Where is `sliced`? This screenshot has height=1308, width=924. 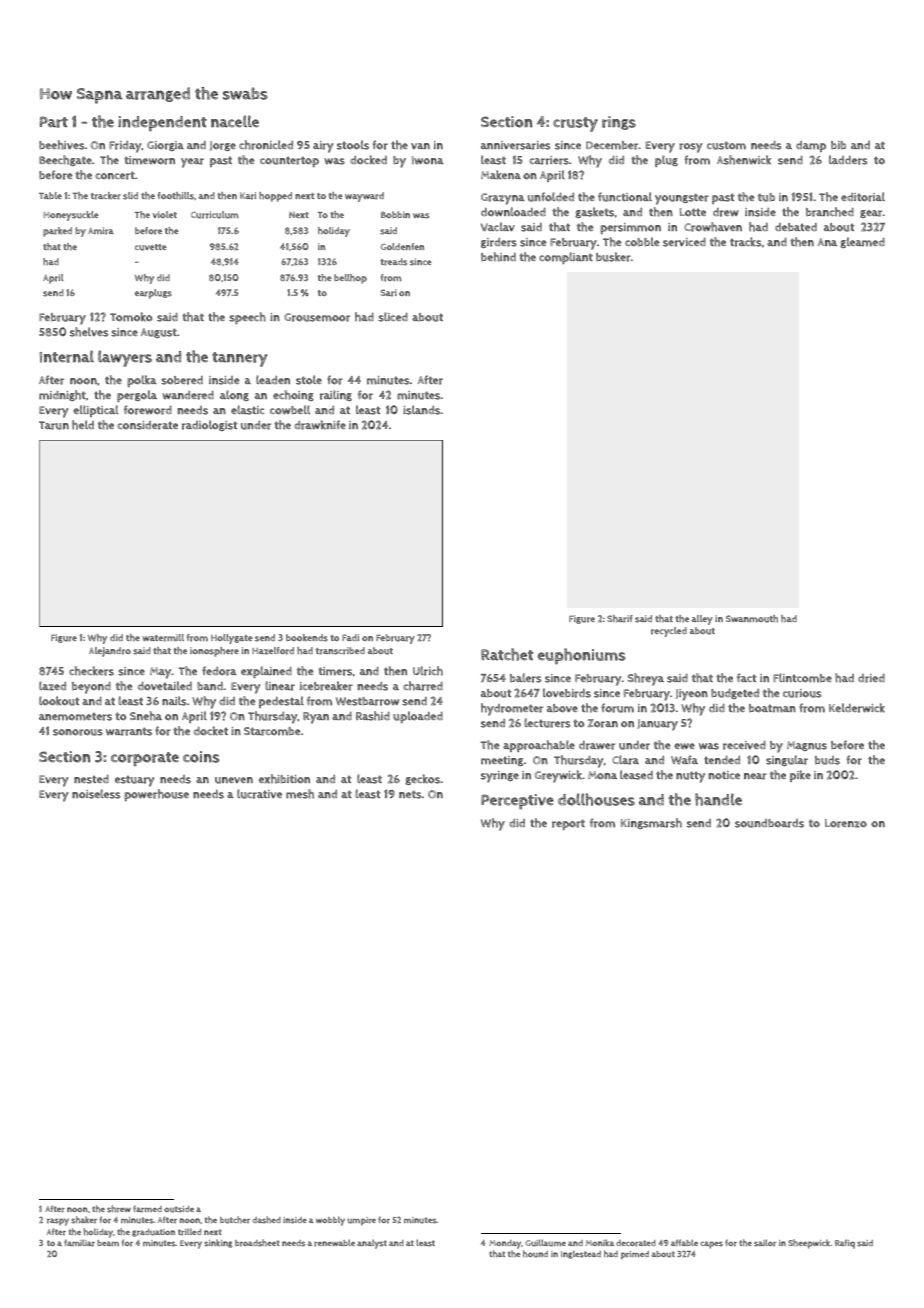
sliced is located at coordinates (393, 317).
